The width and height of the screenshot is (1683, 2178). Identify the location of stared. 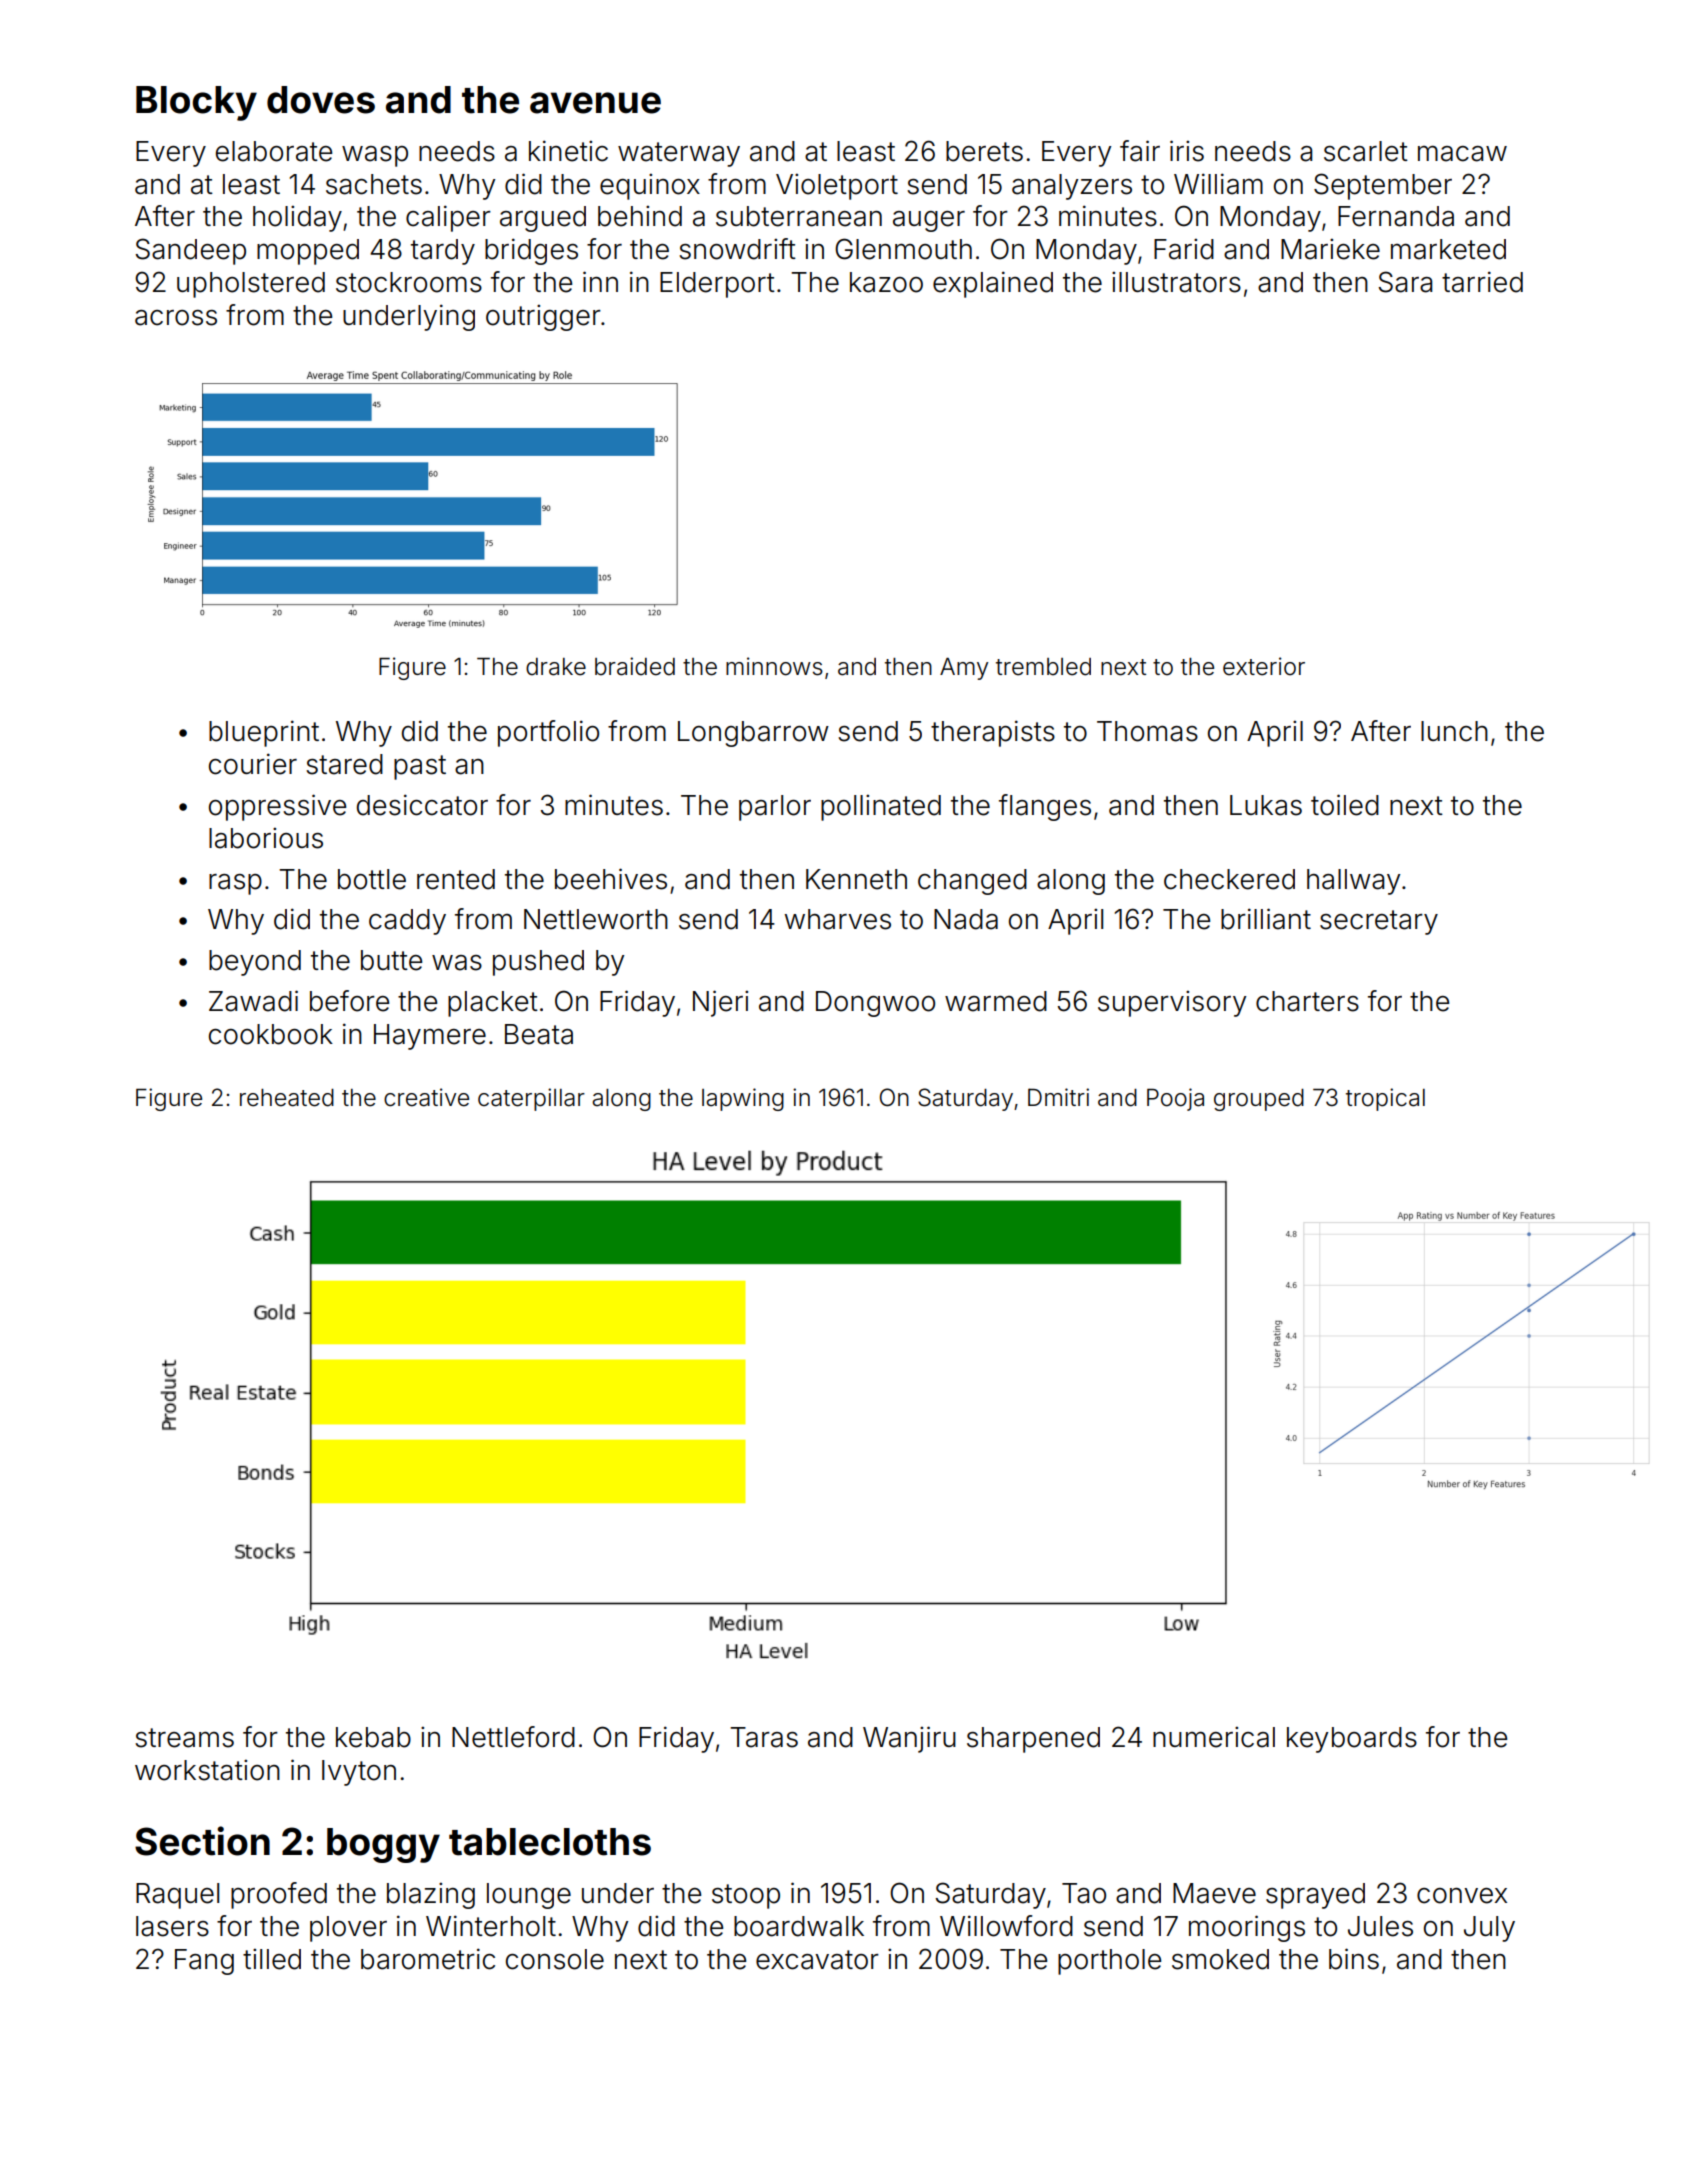
(344, 764).
